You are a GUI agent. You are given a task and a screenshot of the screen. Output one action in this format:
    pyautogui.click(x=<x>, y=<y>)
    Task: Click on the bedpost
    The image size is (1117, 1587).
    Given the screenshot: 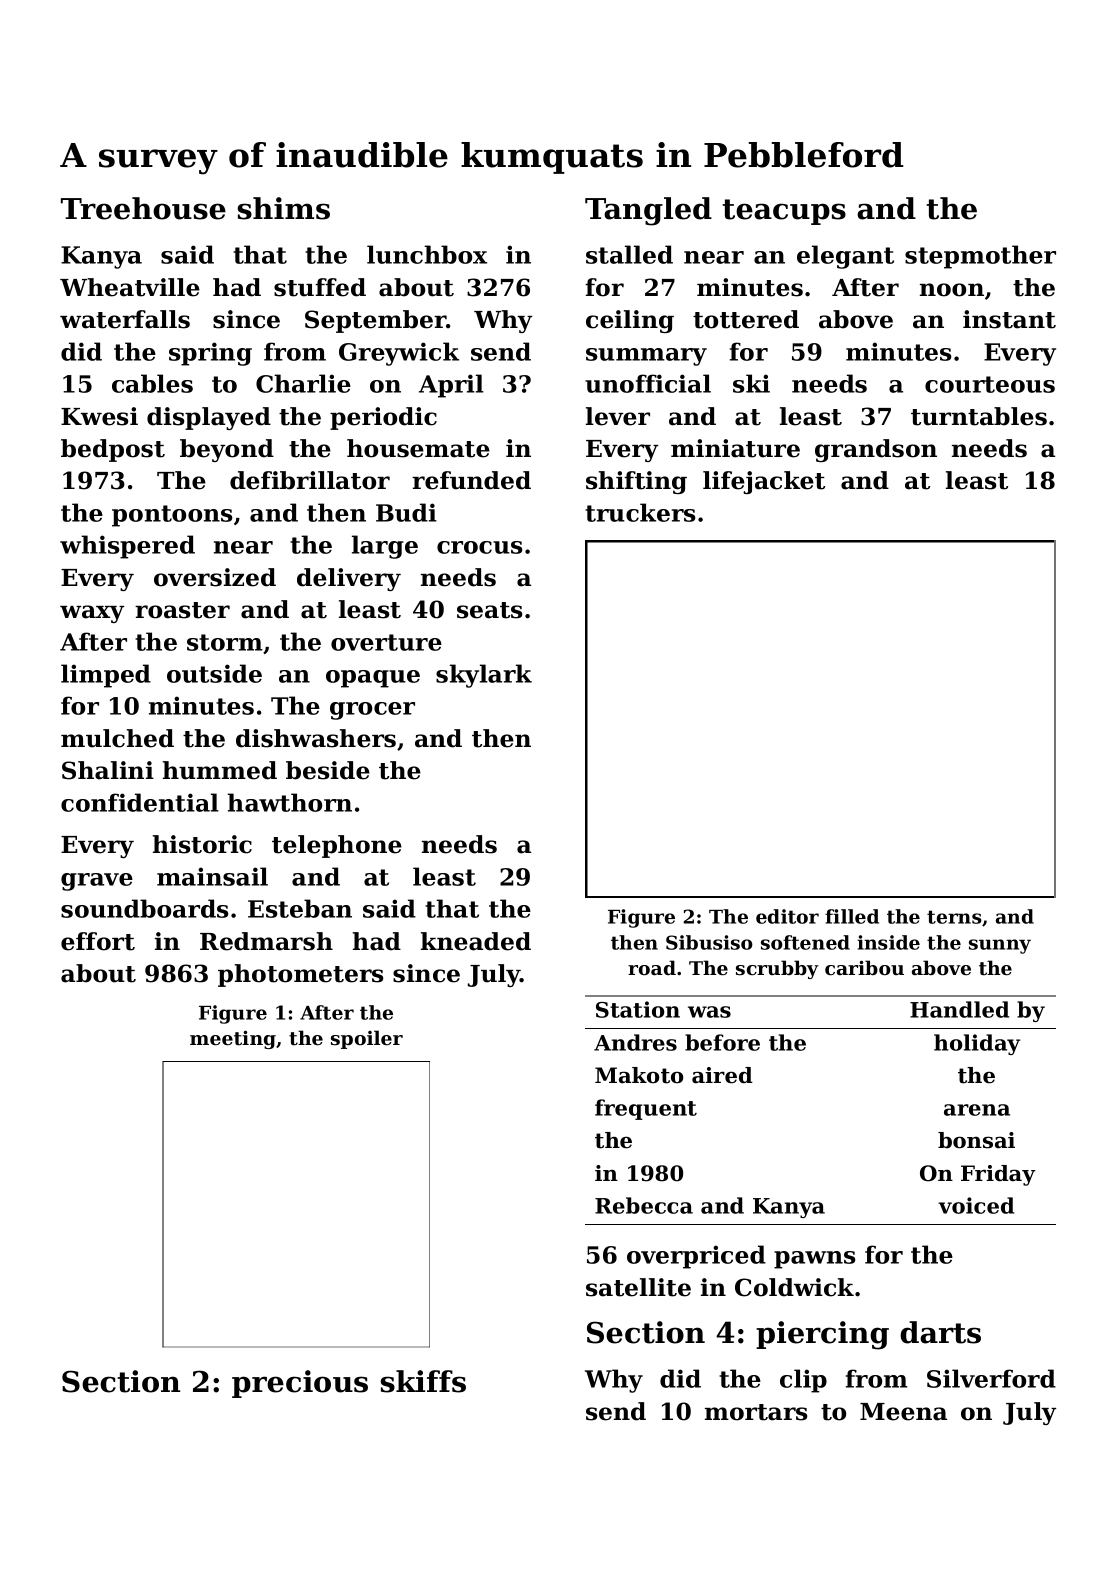 What is the action you would take?
    pyautogui.click(x=113, y=450)
